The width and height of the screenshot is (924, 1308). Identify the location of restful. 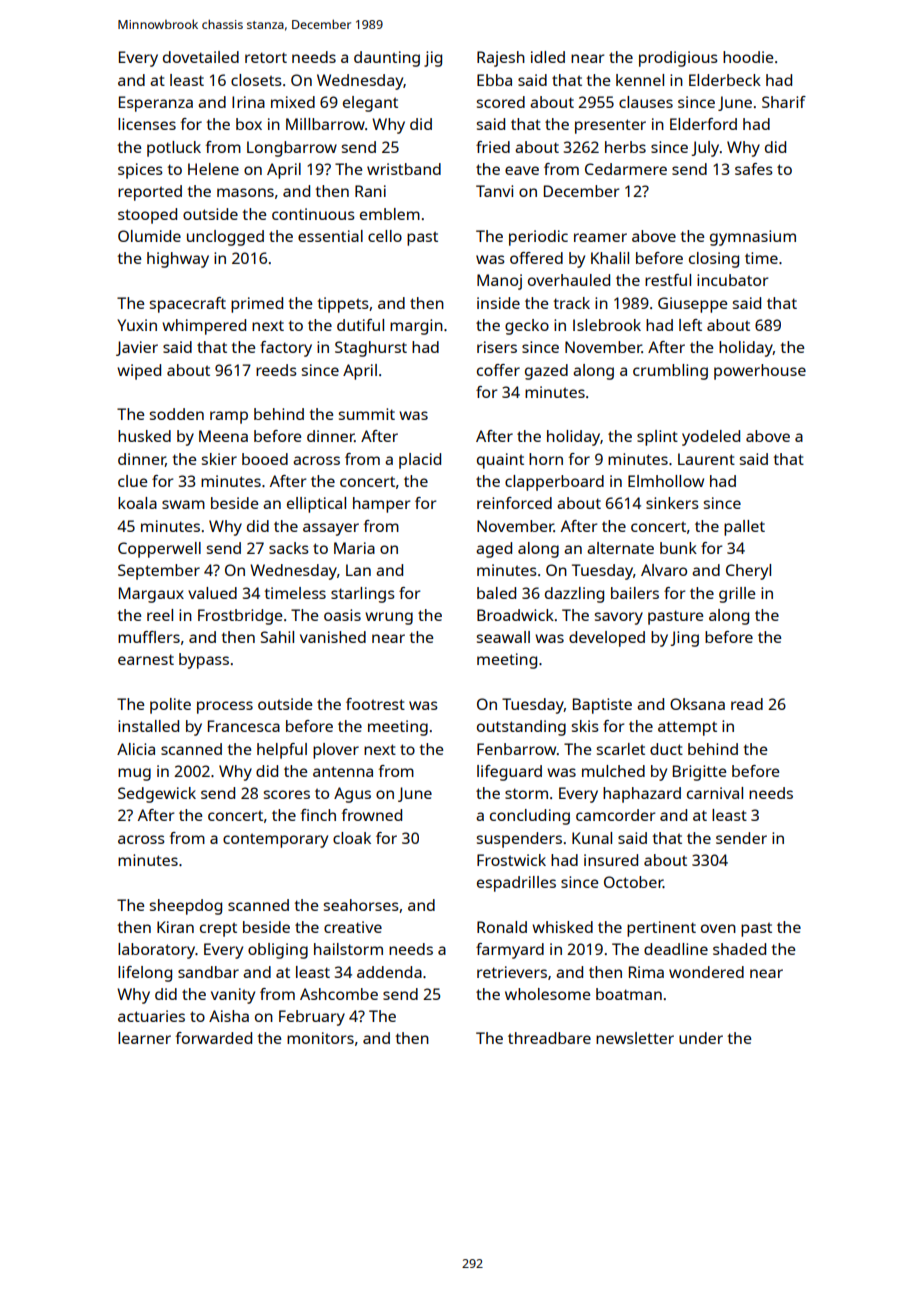
(668, 280).
